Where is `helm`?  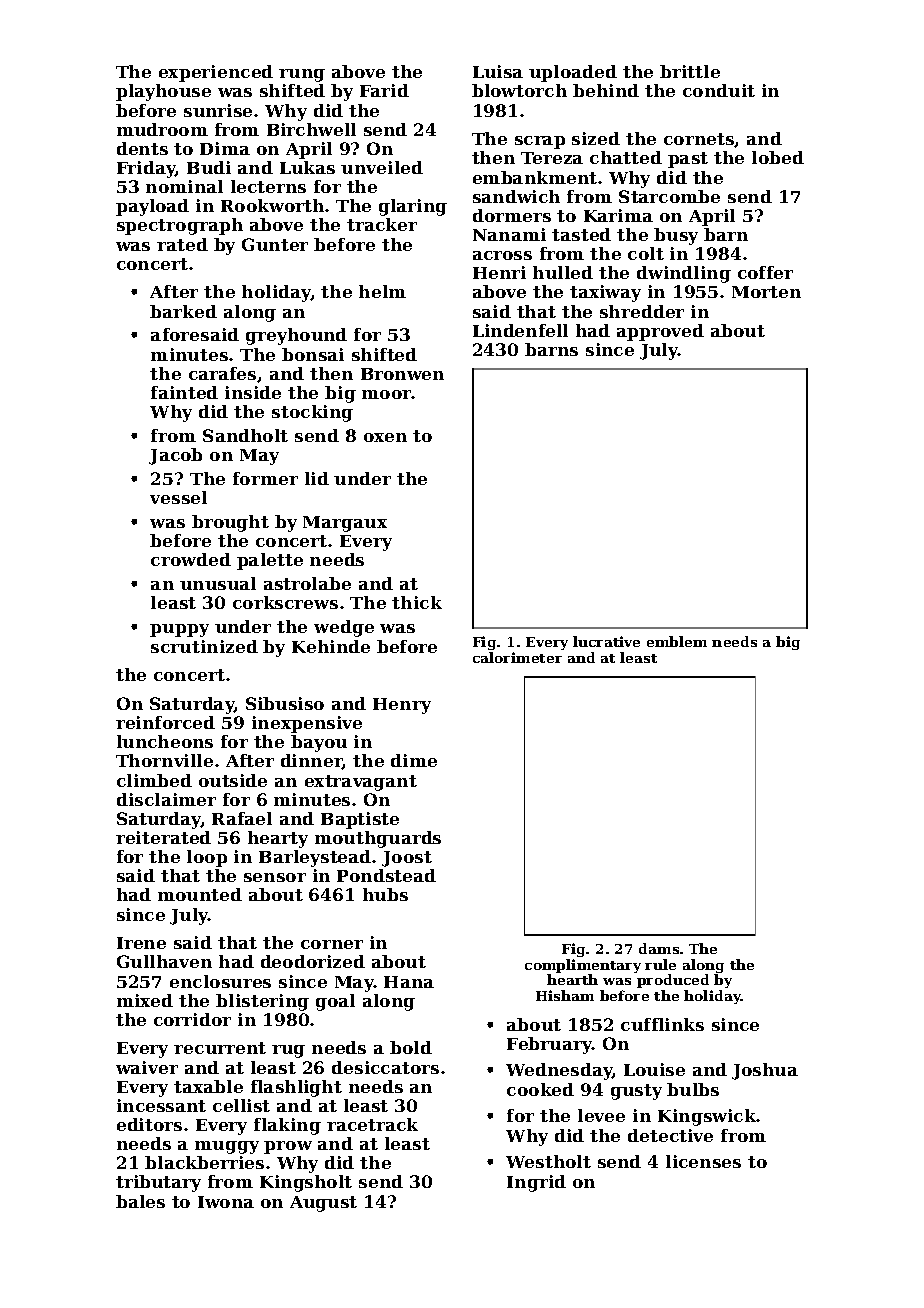 helm is located at coordinates (382, 291).
